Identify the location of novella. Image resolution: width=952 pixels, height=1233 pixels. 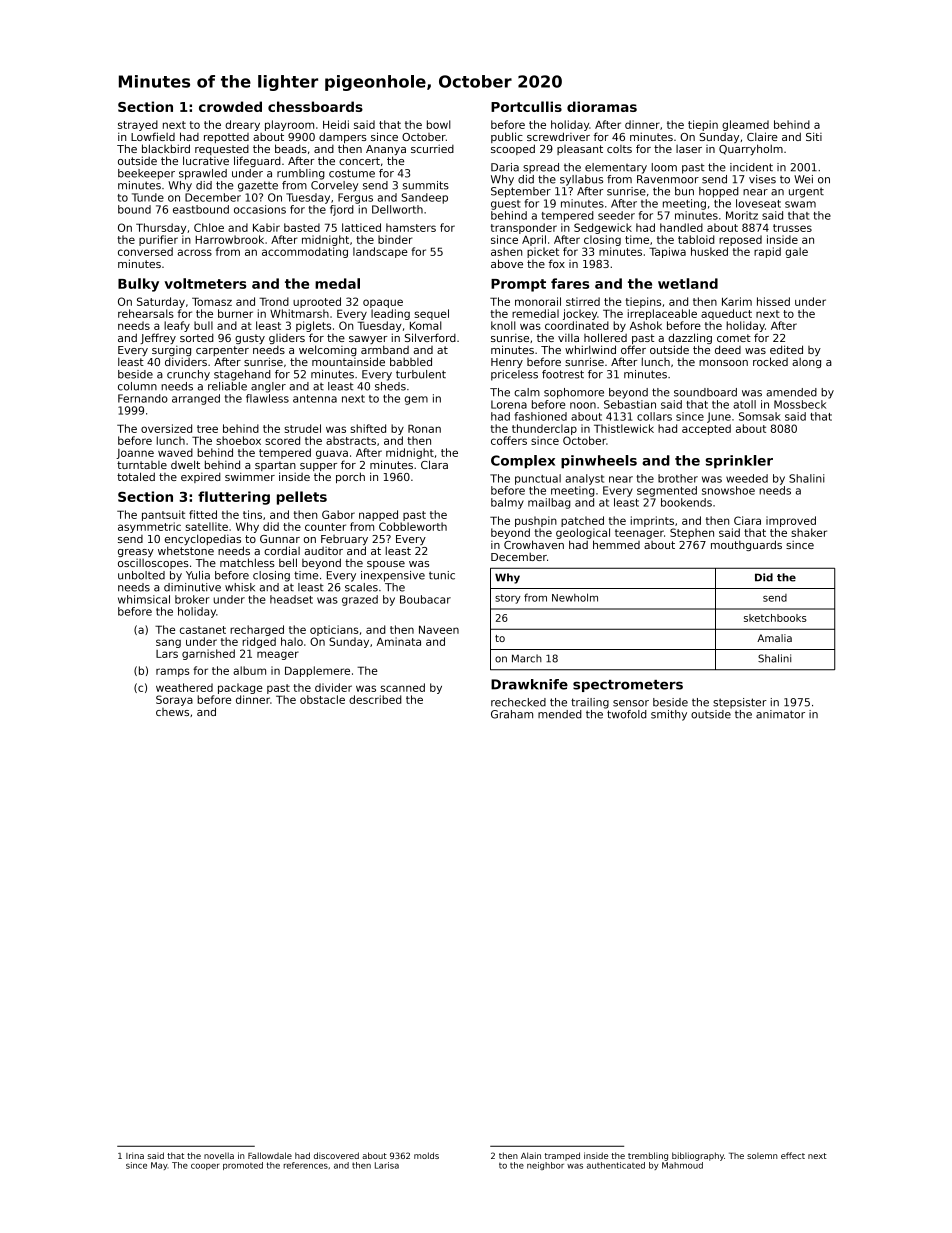
(219, 1155).
